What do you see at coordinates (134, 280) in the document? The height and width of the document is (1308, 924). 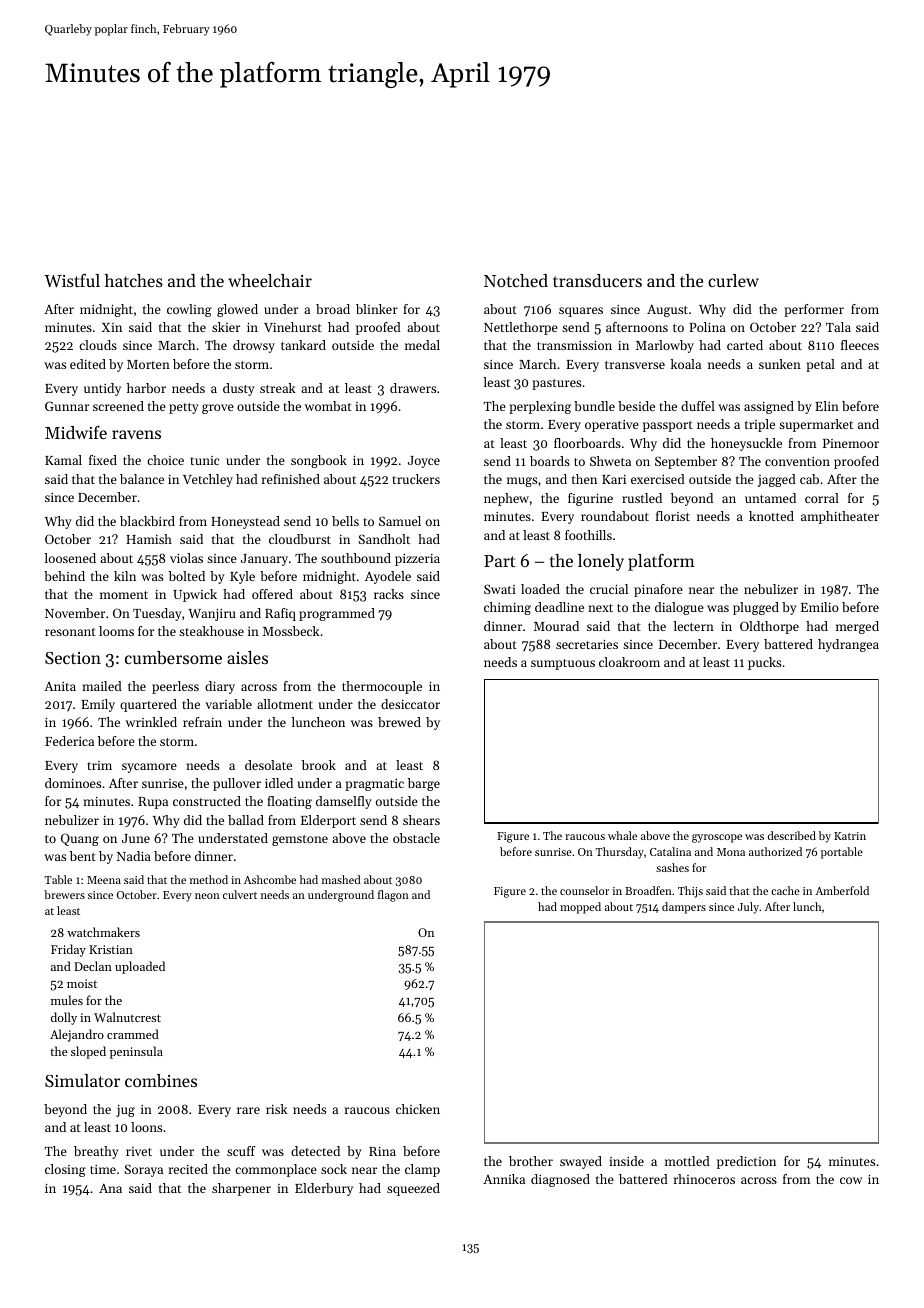 I see `hatches` at bounding box center [134, 280].
